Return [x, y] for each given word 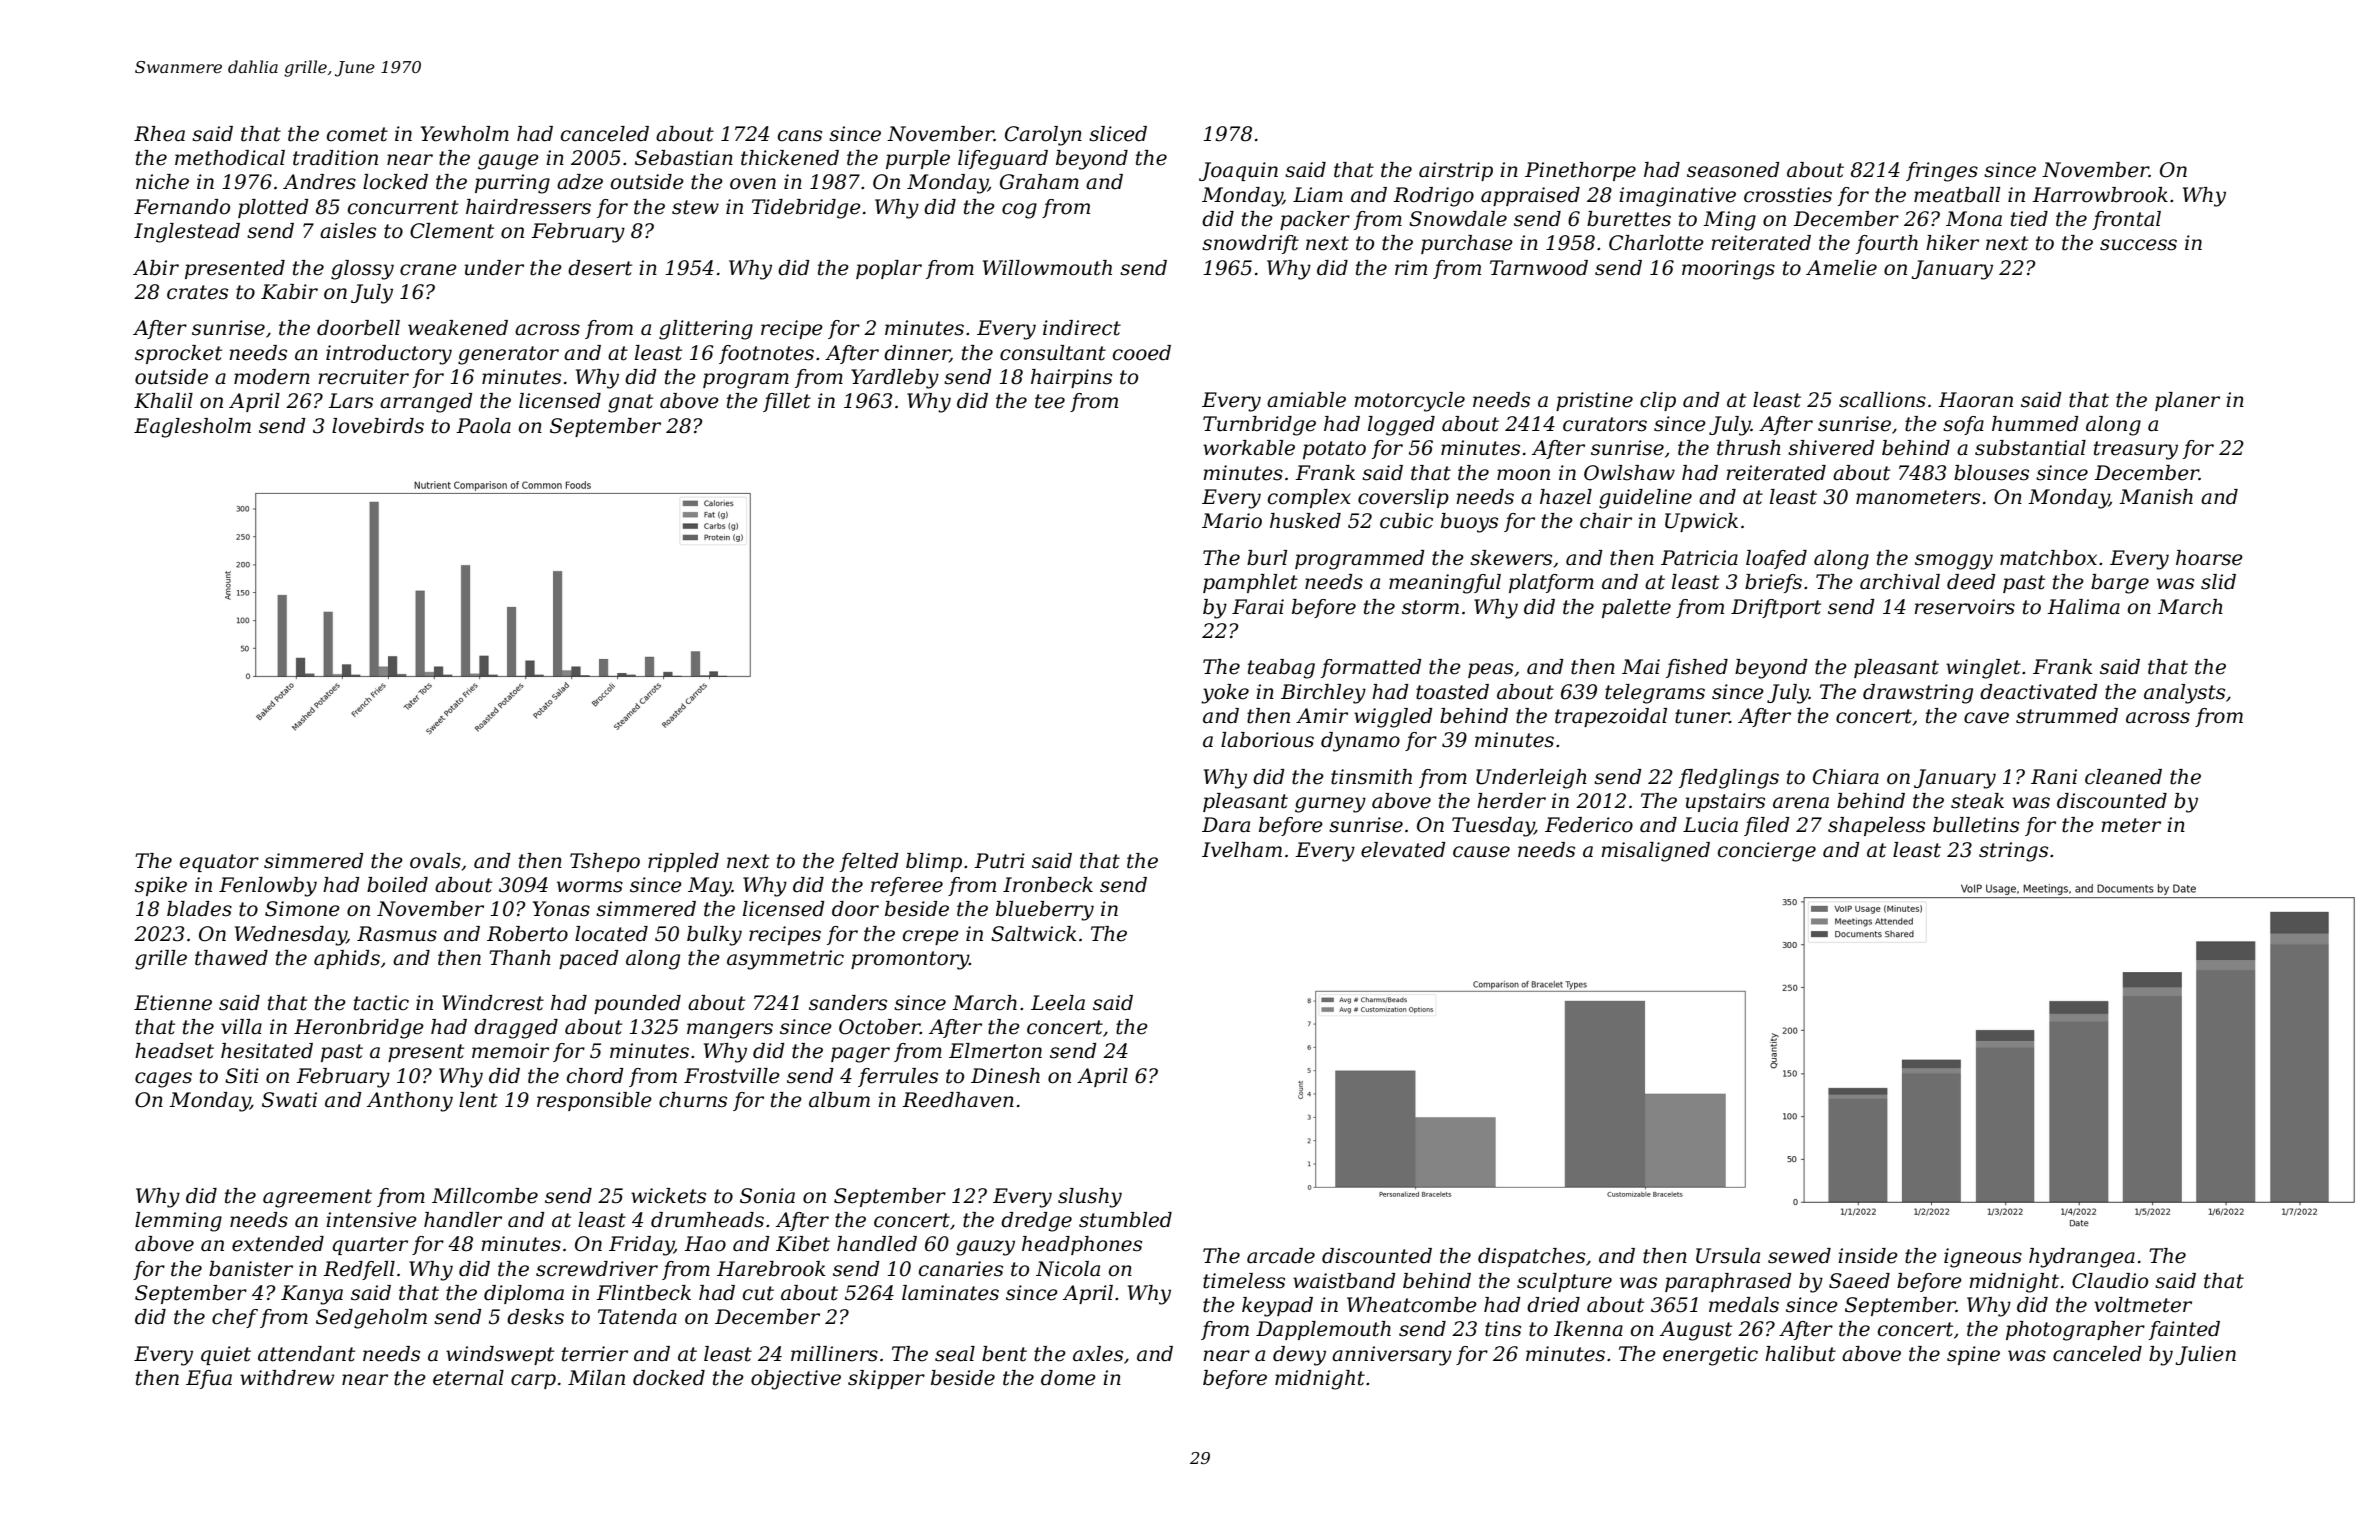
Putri [999, 861]
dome [1068, 1378]
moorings [1728, 270]
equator [219, 863]
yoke [1225, 694]
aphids [347, 959]
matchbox [2048, 558]
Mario [1232, 521]
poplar [889, 269]
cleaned [2123, 777]
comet [357, 134]
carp [533, 1381]
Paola [483, 426]
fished [1697, 668]
